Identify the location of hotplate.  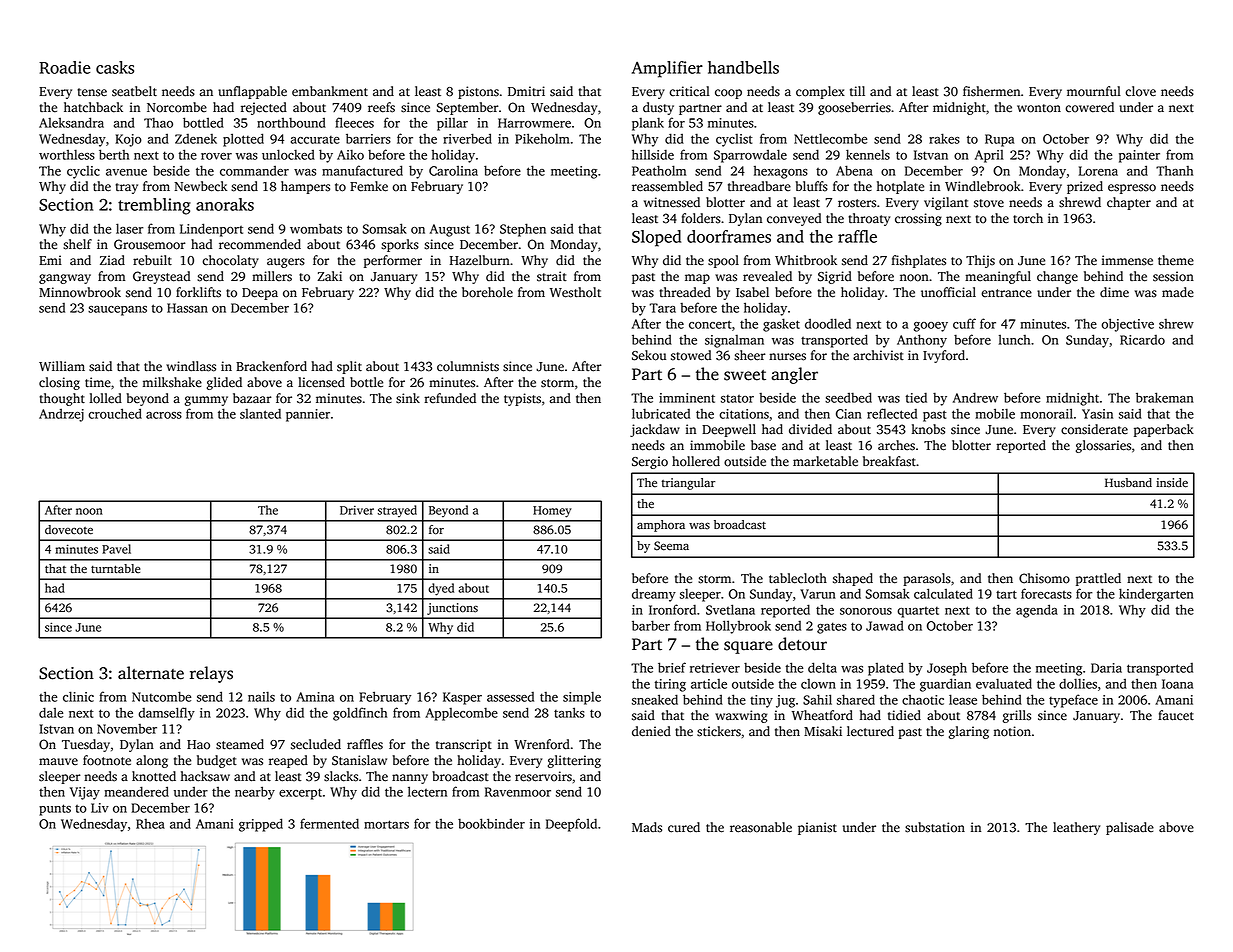
(900, 187).
